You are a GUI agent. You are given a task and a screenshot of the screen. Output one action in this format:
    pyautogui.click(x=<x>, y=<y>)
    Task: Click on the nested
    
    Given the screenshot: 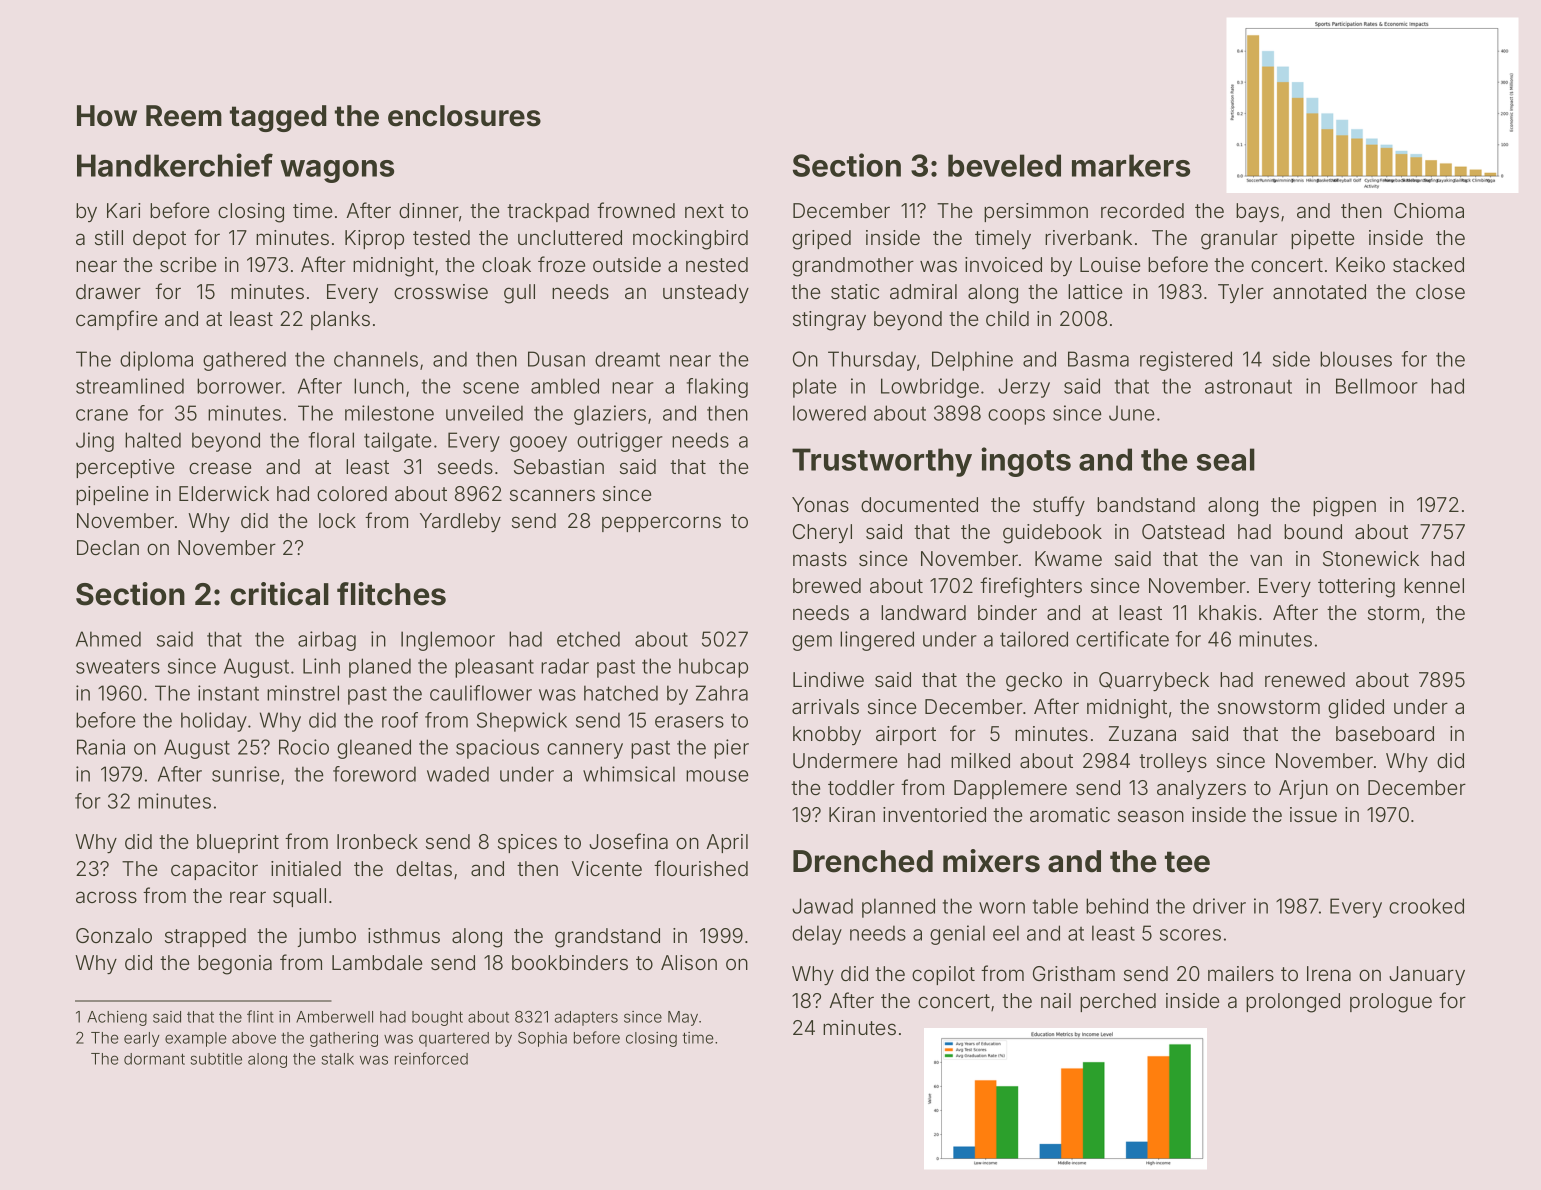 What is the action you would take?
    pyautogui.click(x=717, y=264)
